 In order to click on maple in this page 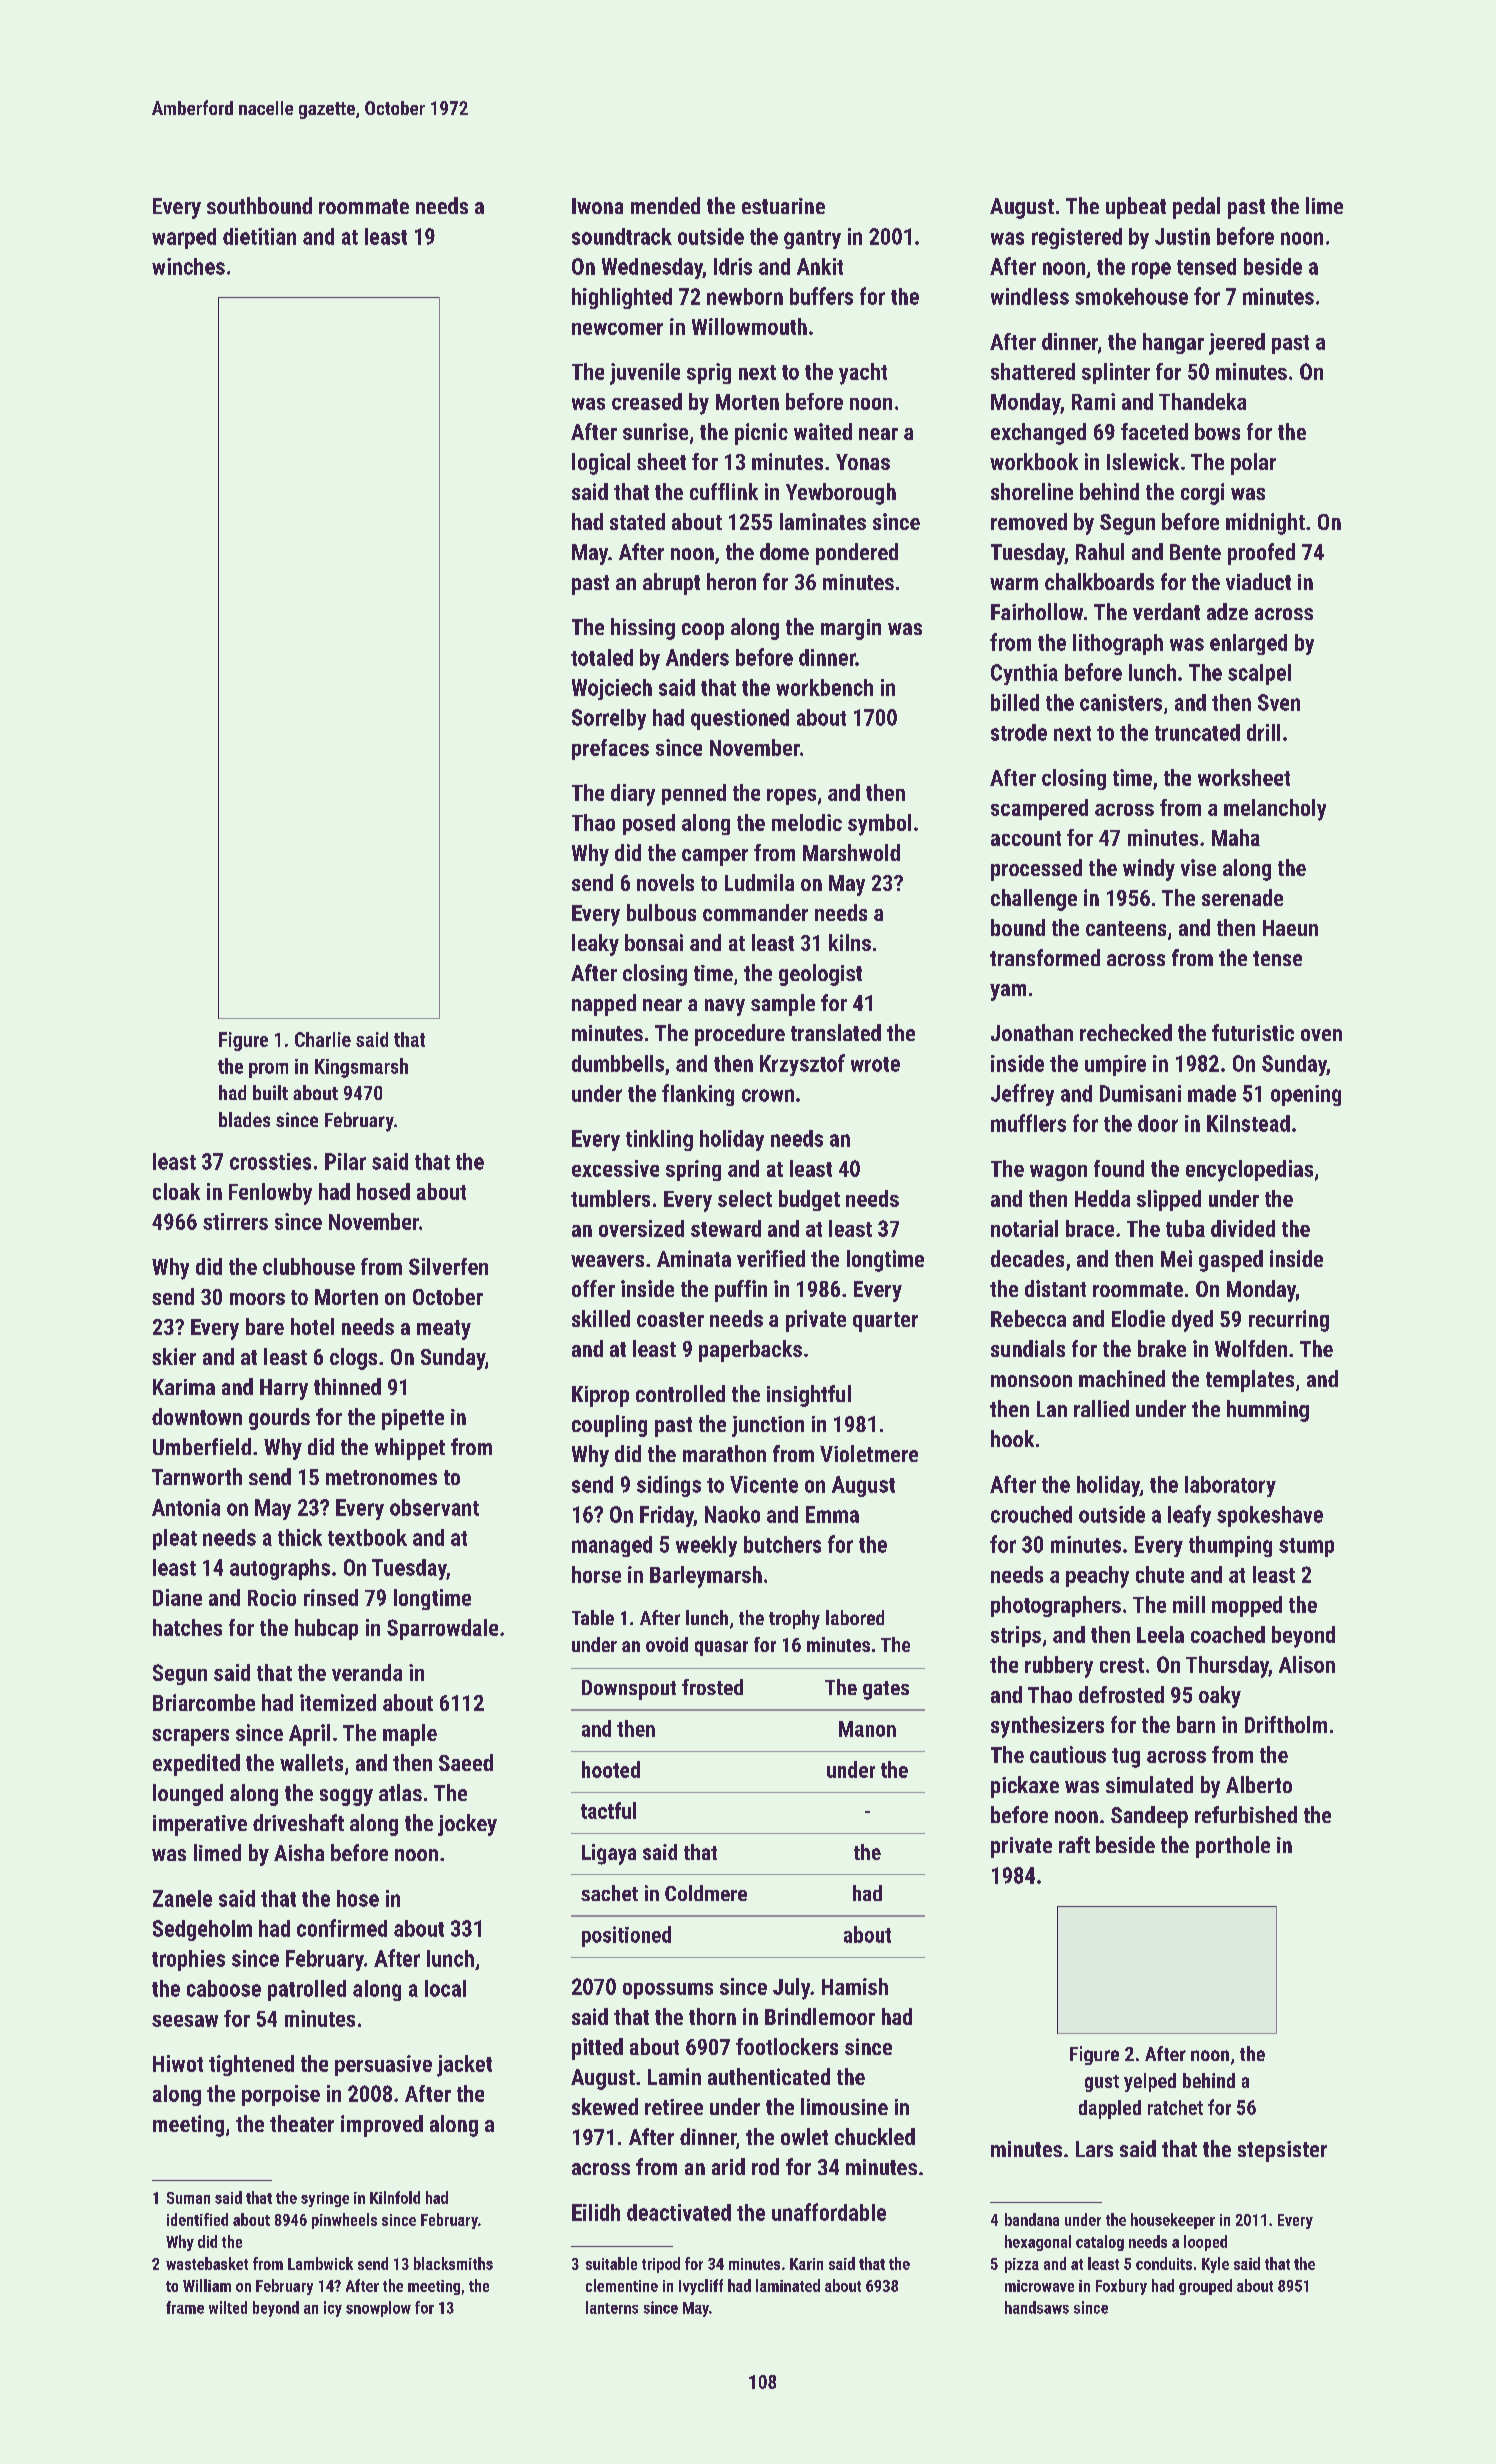, I will do `click(410, 1735)`.
